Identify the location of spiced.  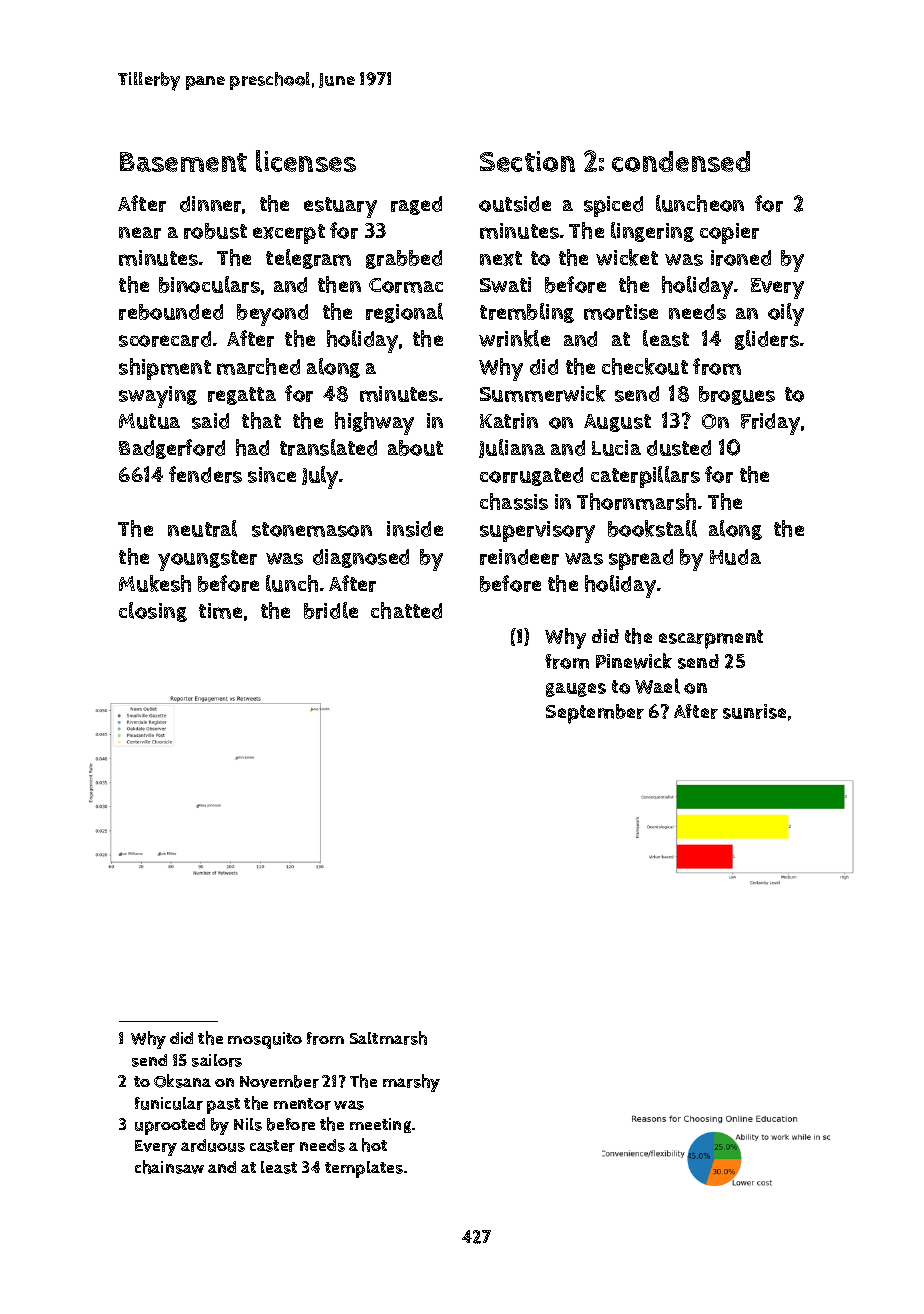
(613, 206).
